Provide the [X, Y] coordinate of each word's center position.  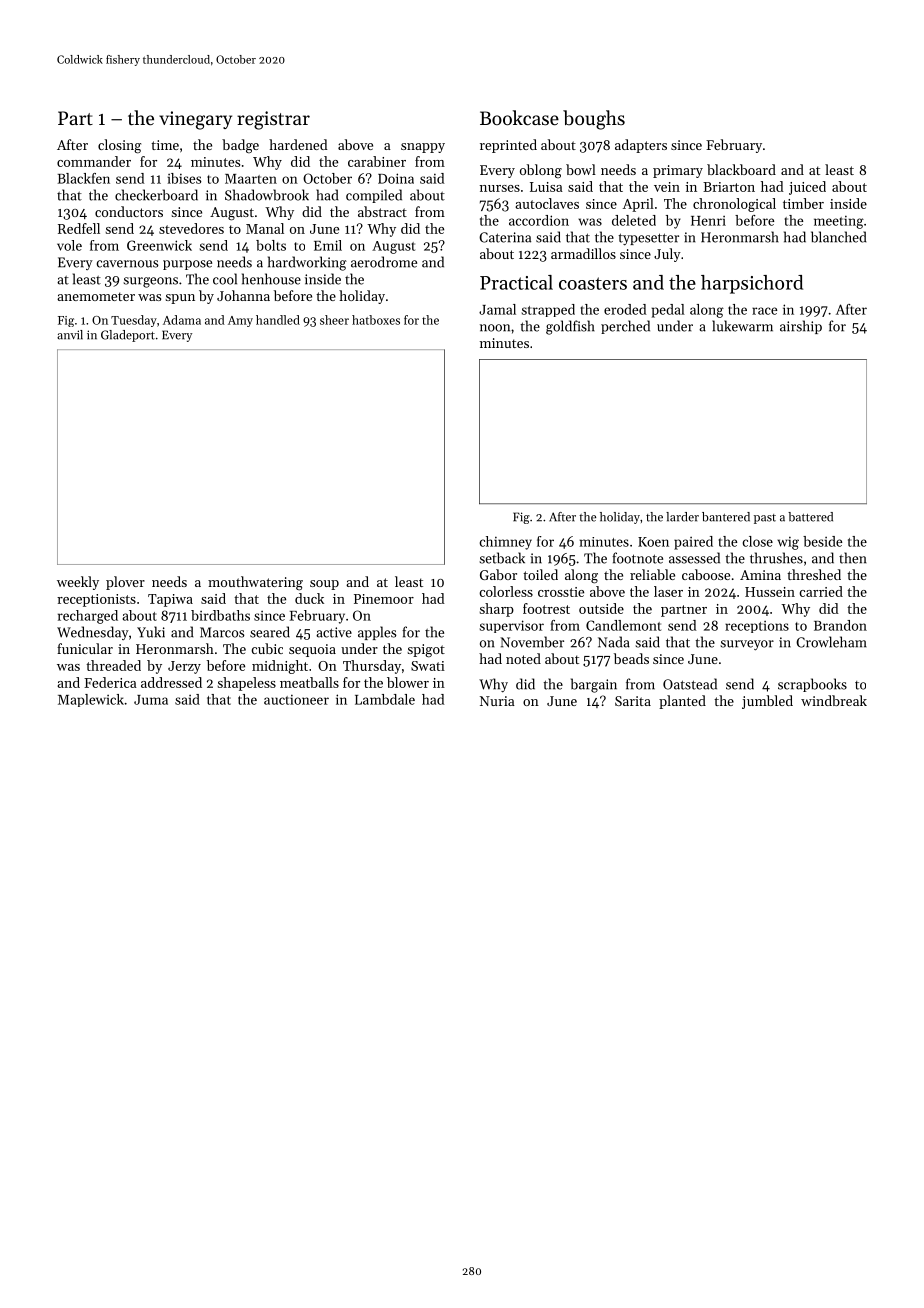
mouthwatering [255, 583]
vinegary [195, 120]
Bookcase [519, 117]
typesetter [648, 239]
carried [821, 591]
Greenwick [159, 245]
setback [502, 558]
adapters [641, 146]
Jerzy [184, 667]
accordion [539, 220]
